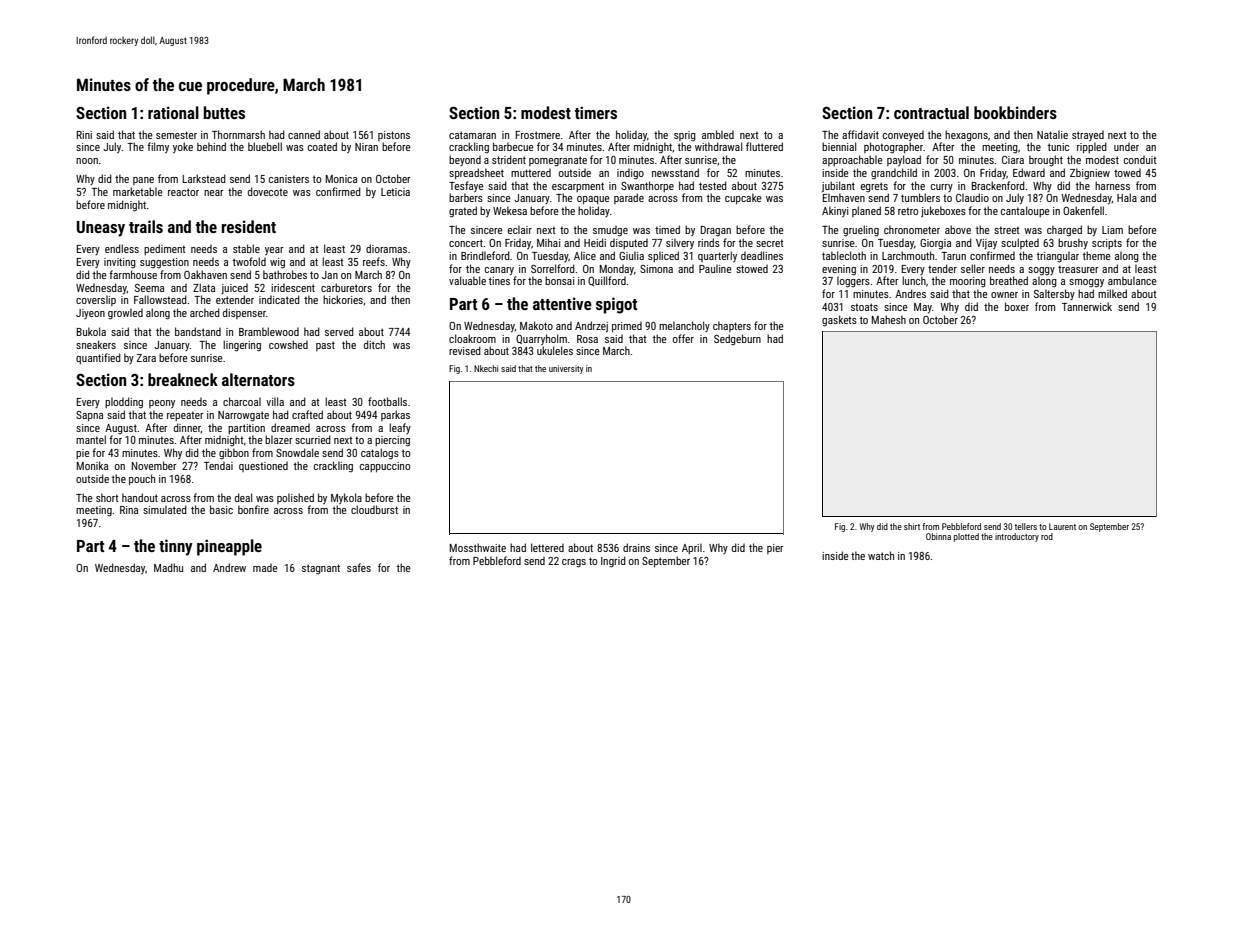  What do you see at coordinates (685, 136) in the screenshot?
I see `sprig` at bounding box center [685, 136].
